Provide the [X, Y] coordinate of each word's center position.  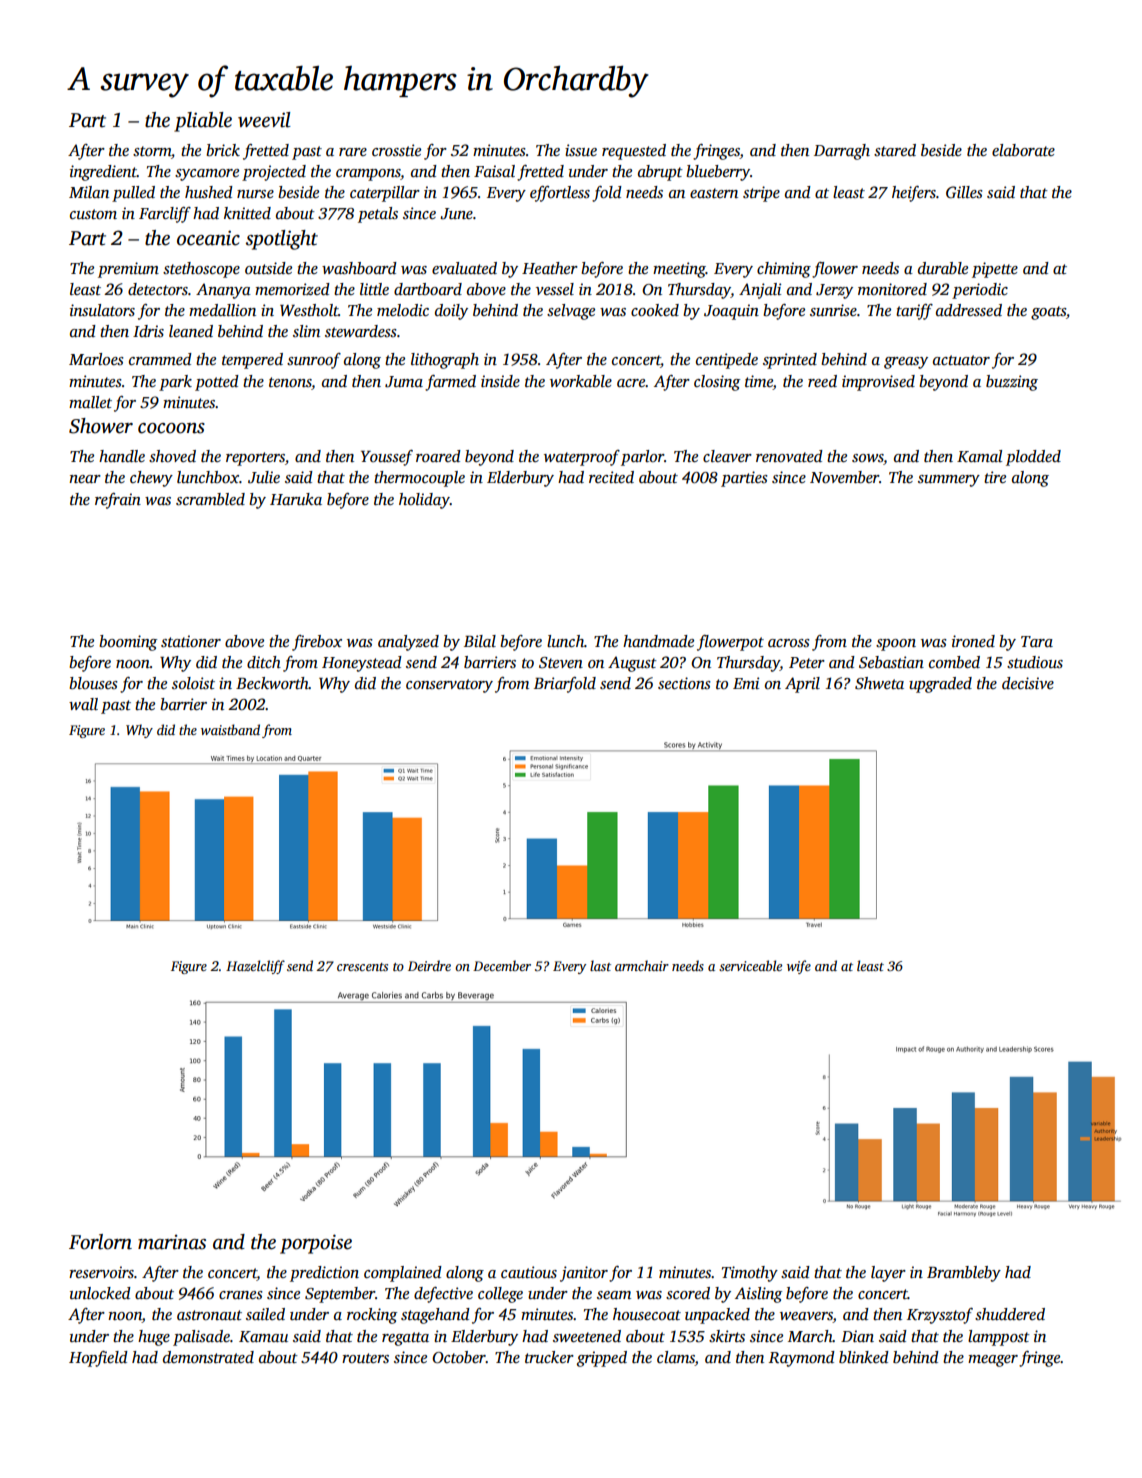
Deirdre [429, 965]
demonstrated [208, 1357]
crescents [362, 967]
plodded [1033, 458]
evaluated [464, 268]
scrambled [210, 499]
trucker [549, 1357]
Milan [89, 192]
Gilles [964, 192]
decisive [1028, 683]
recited [611, 477]
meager [993, 1361]
